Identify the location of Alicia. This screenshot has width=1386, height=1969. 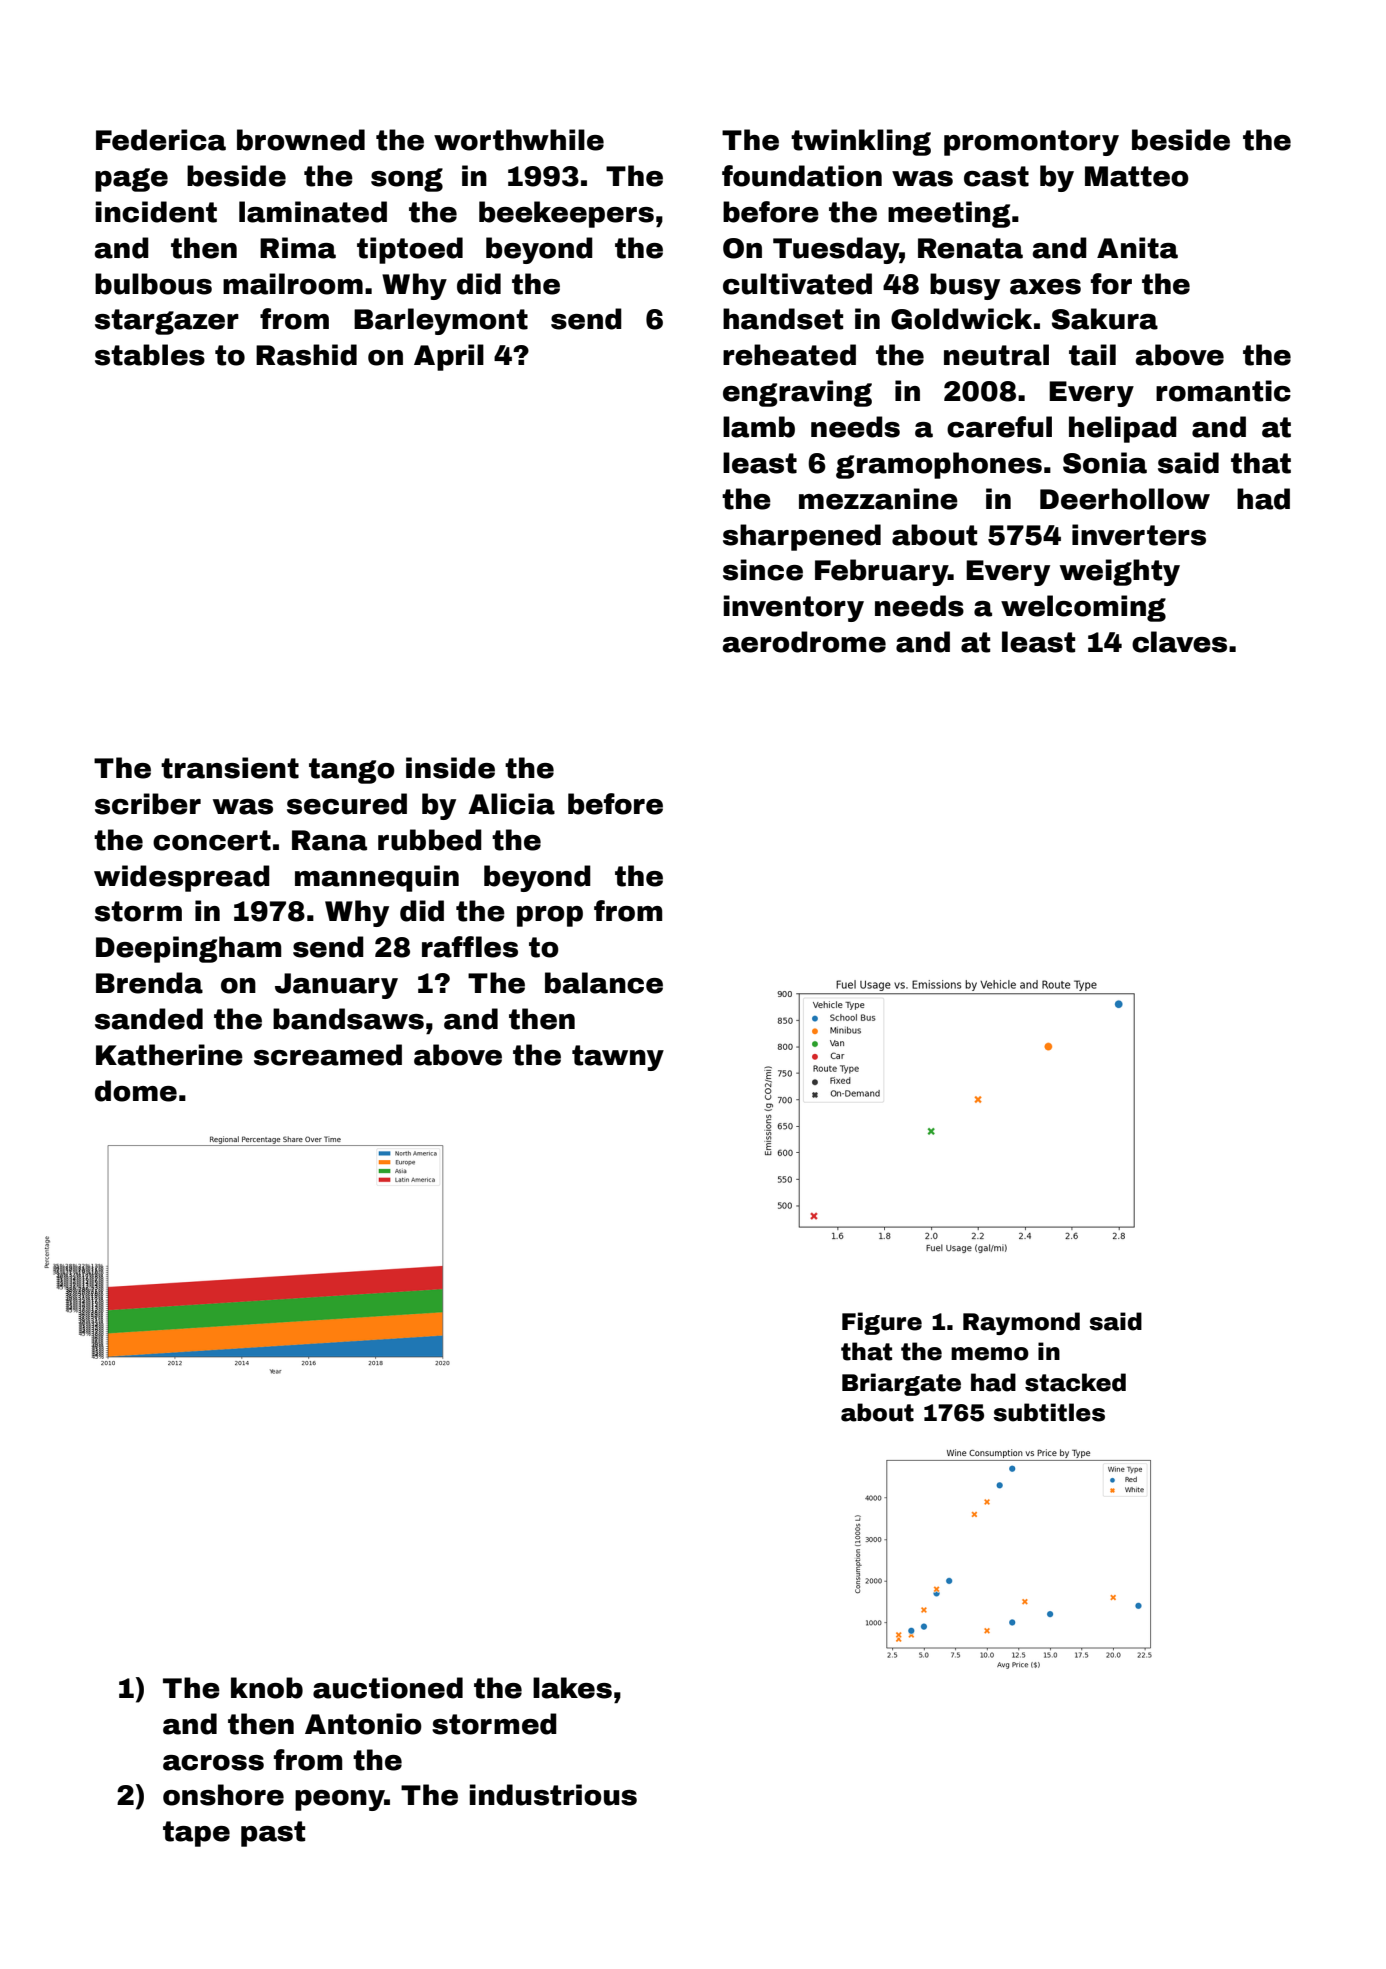
(511, 804).
